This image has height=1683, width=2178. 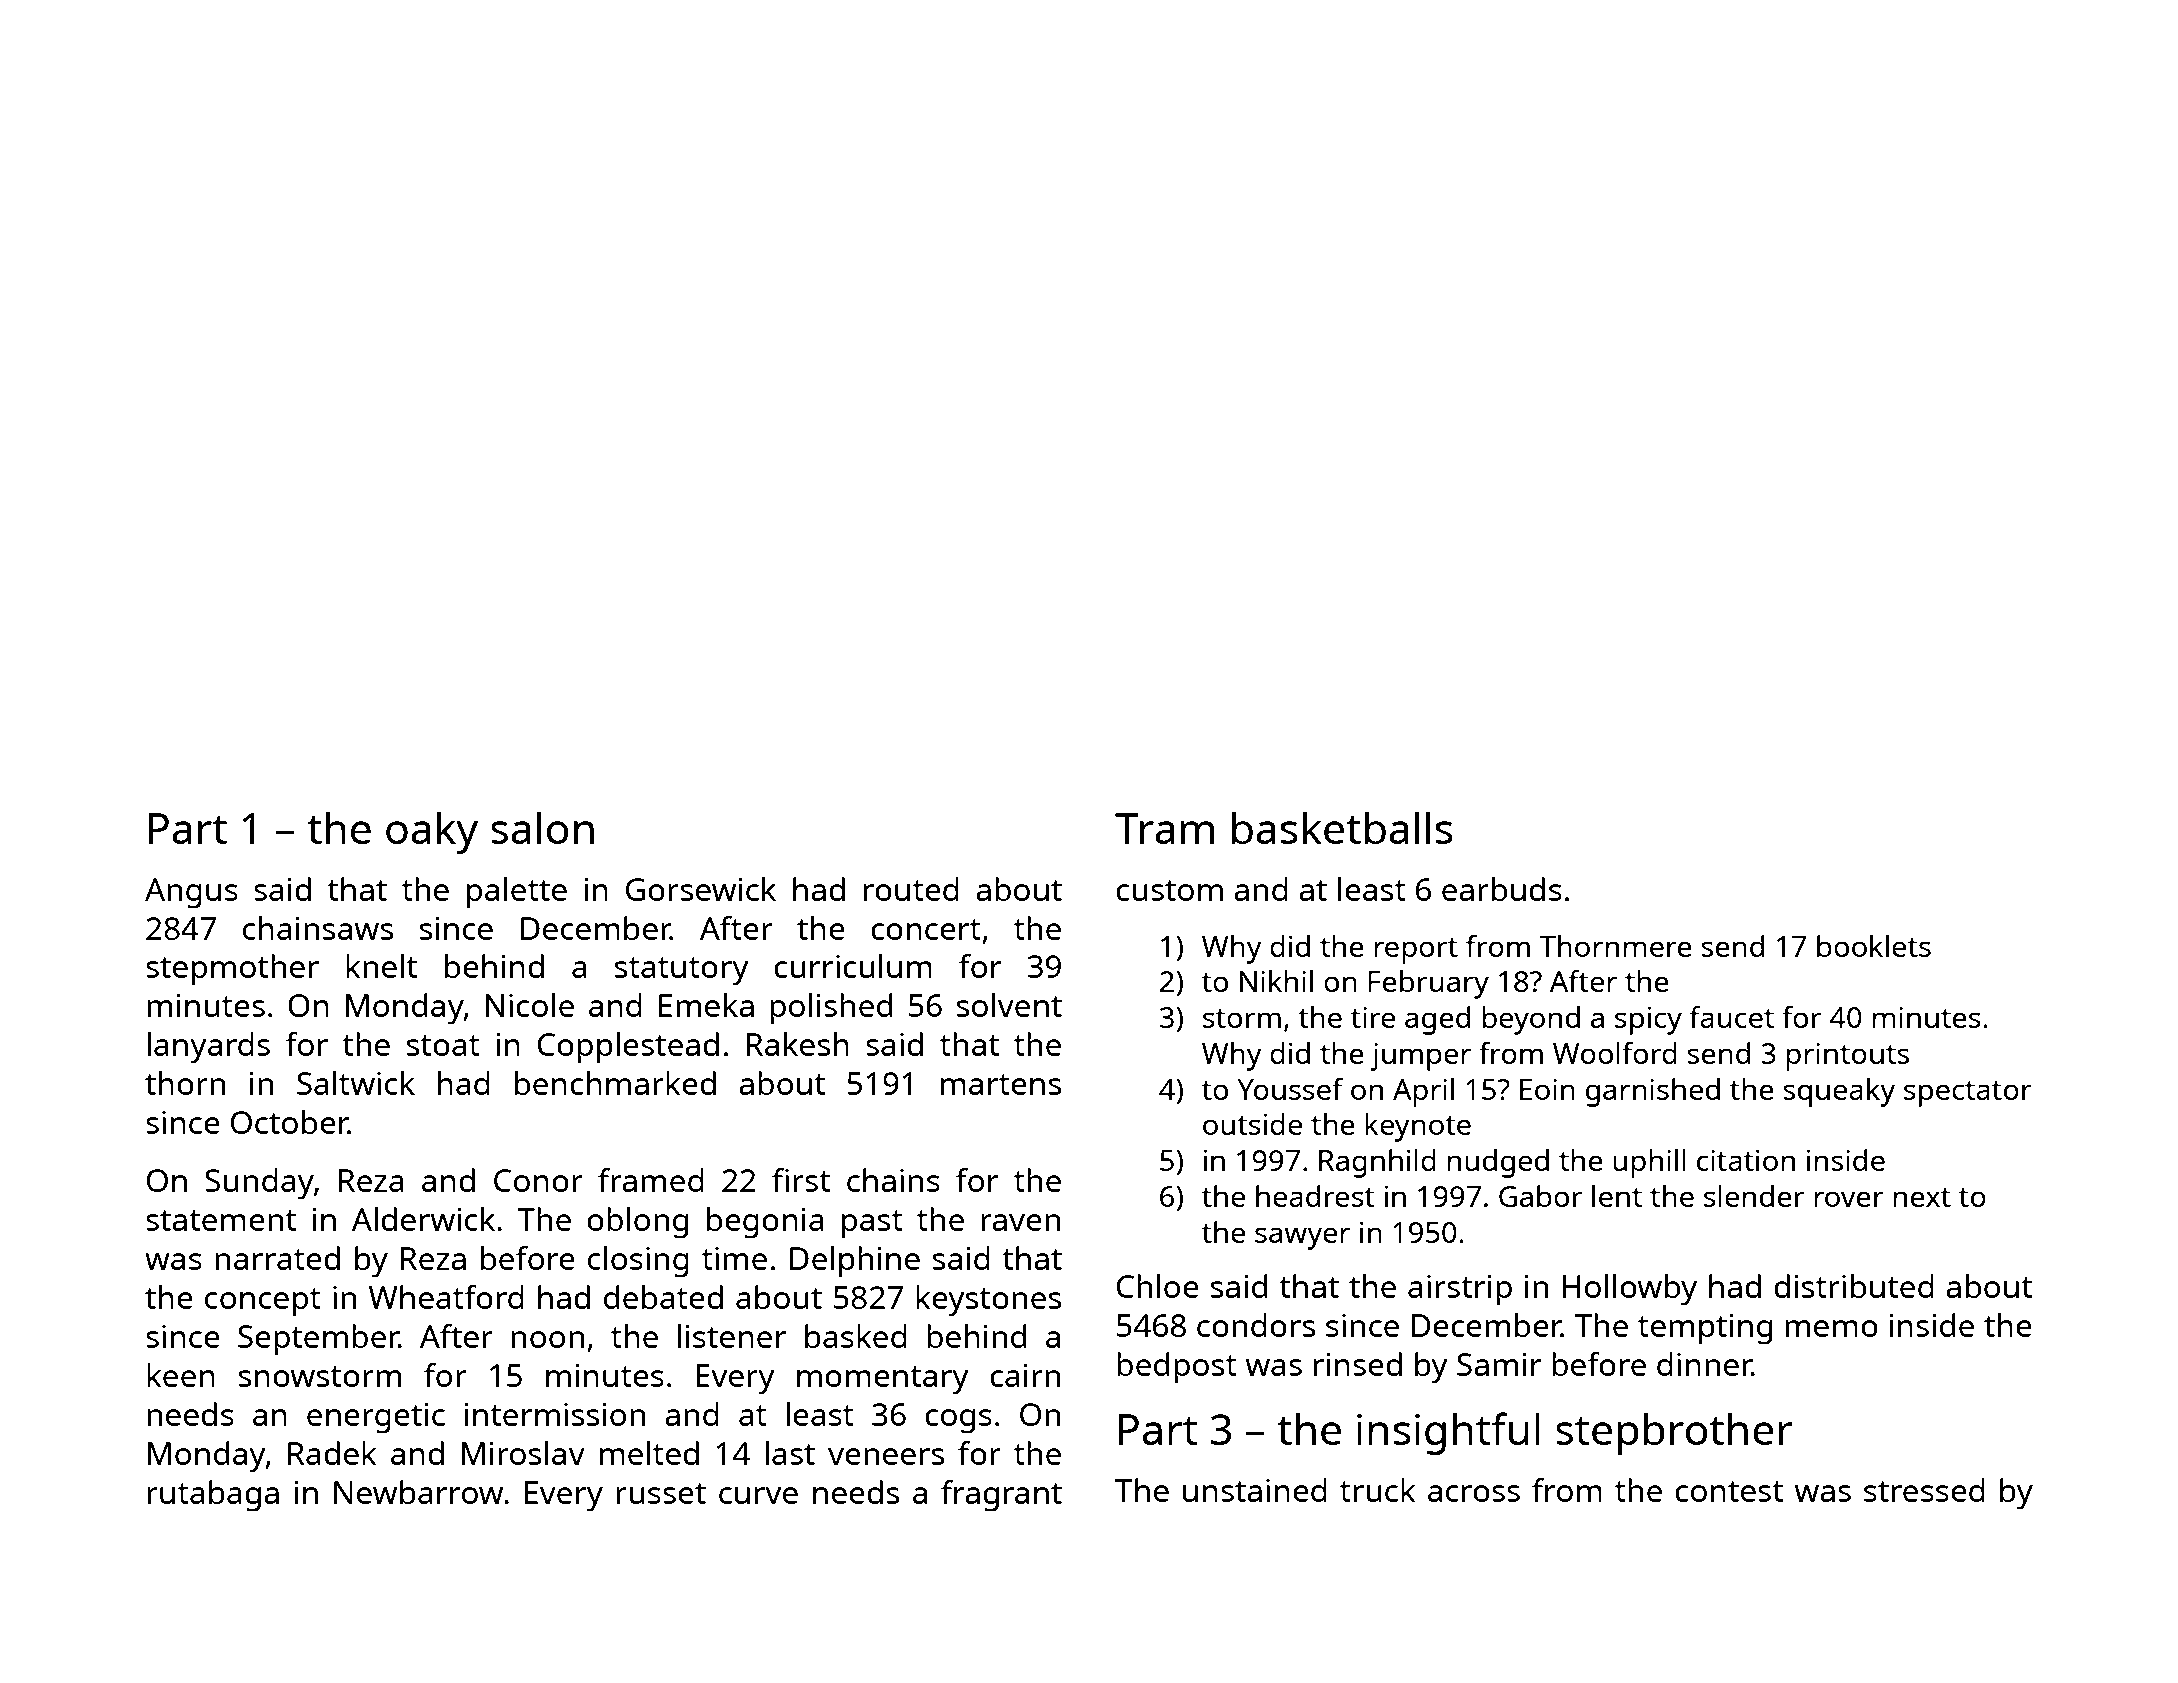 What do you see at coordinates (911, 889) in the image?
I see `routed` at bounding box center [911, 889].
